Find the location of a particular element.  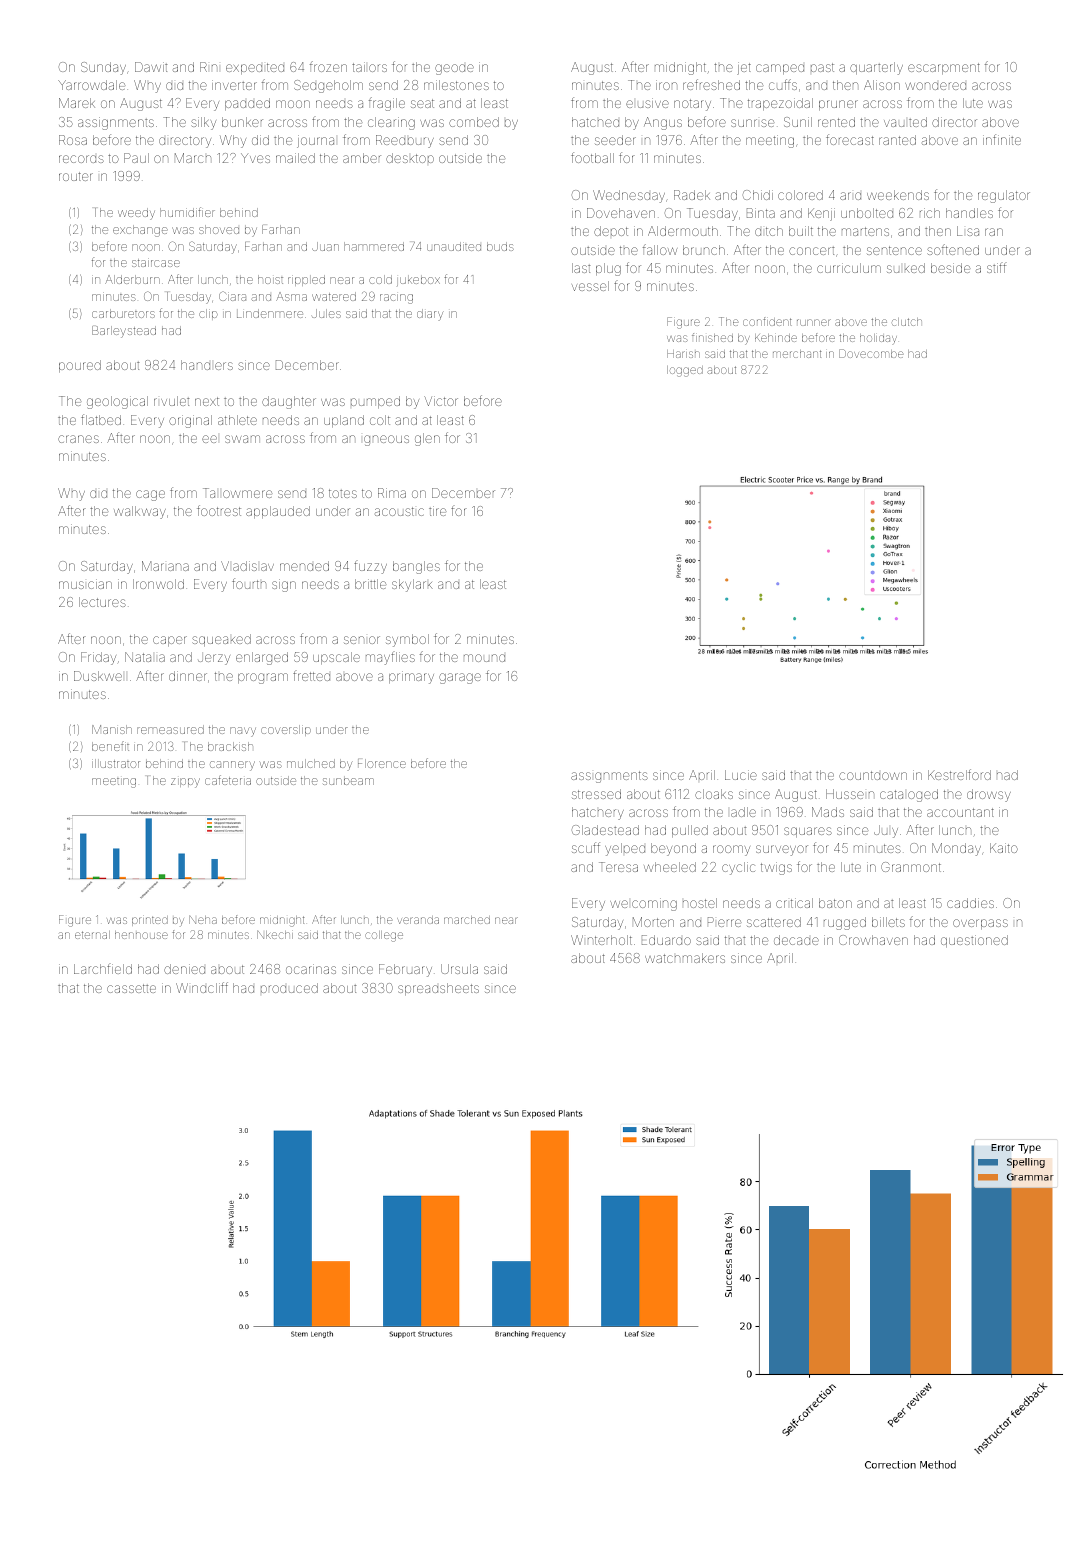

logged is located at coordinates (685, 371).
